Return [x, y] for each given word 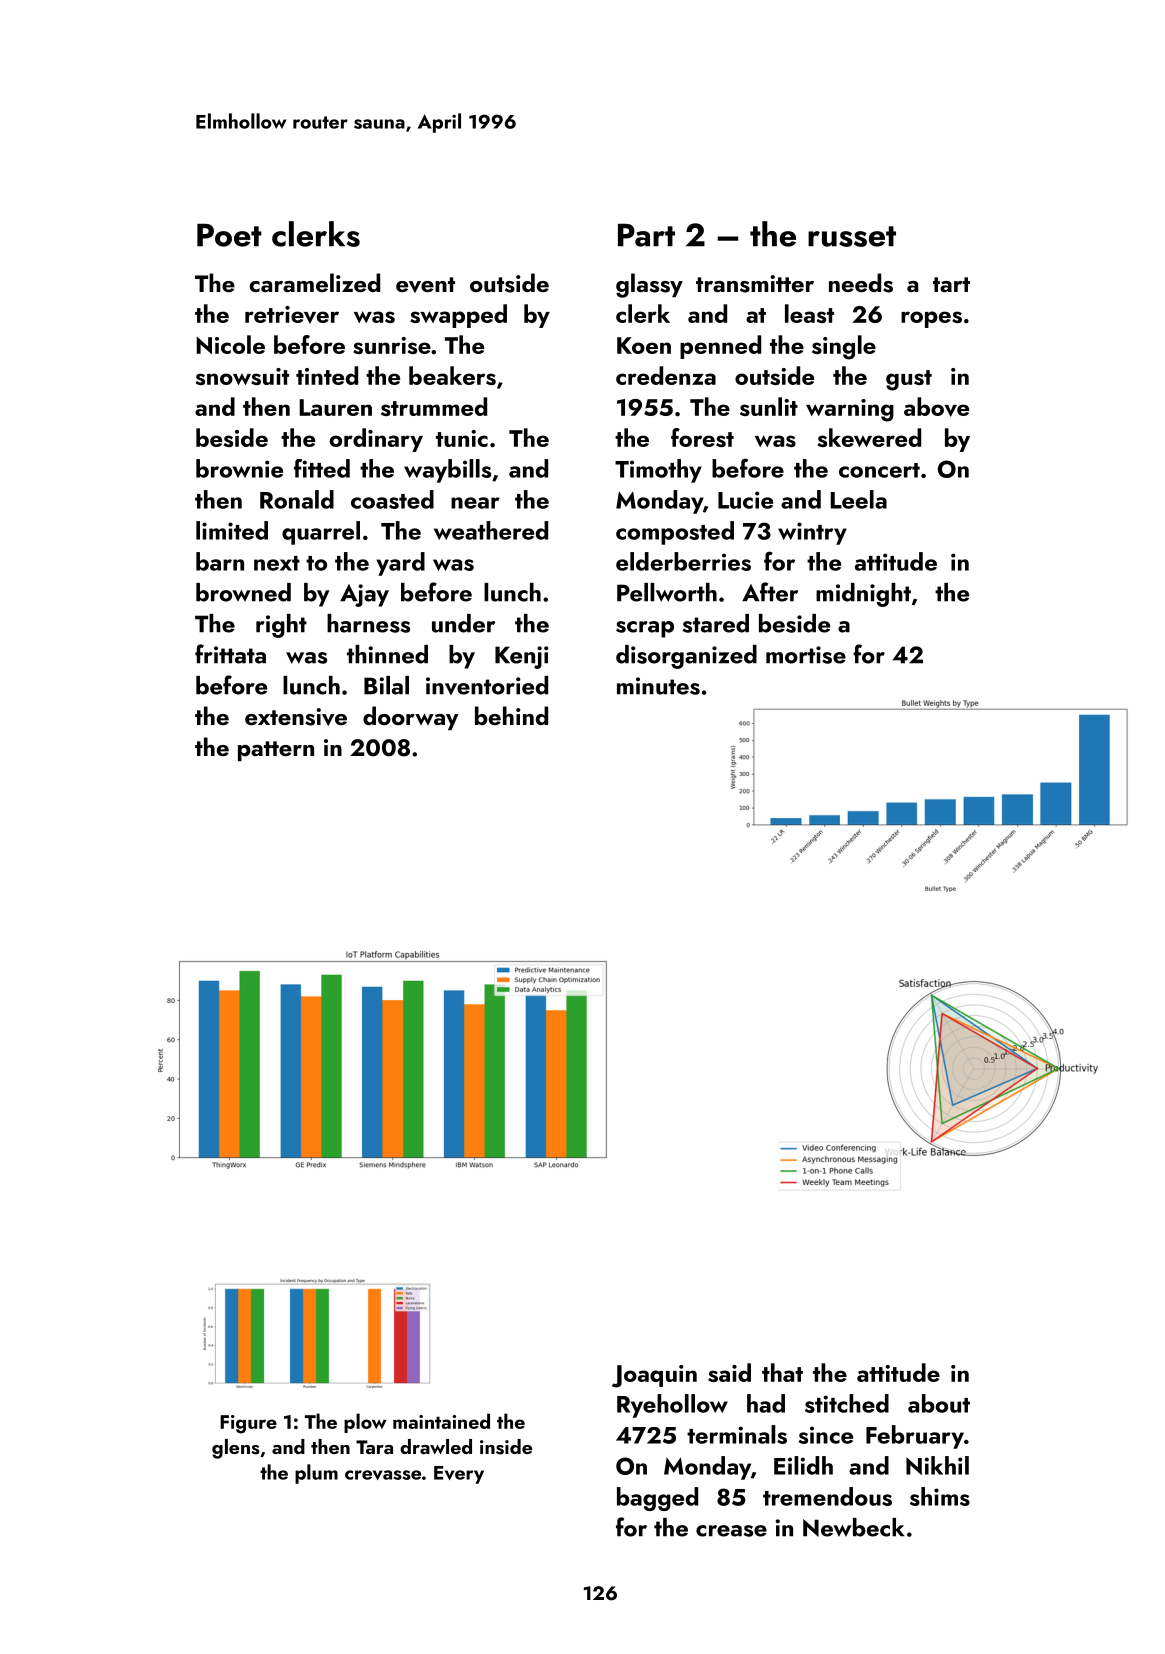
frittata [230, 654]
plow [365, 1423]
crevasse [383, 1475]
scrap [645, 629]
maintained [441, 1421]
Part [646, 235]
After [770, 592]
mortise [806, 655]
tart [951, 284]
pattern [276, 751]
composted [675, 533]
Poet [229, 235]
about [939, 1403]
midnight [863, 595]
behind [511, 715]
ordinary [376, 440]
